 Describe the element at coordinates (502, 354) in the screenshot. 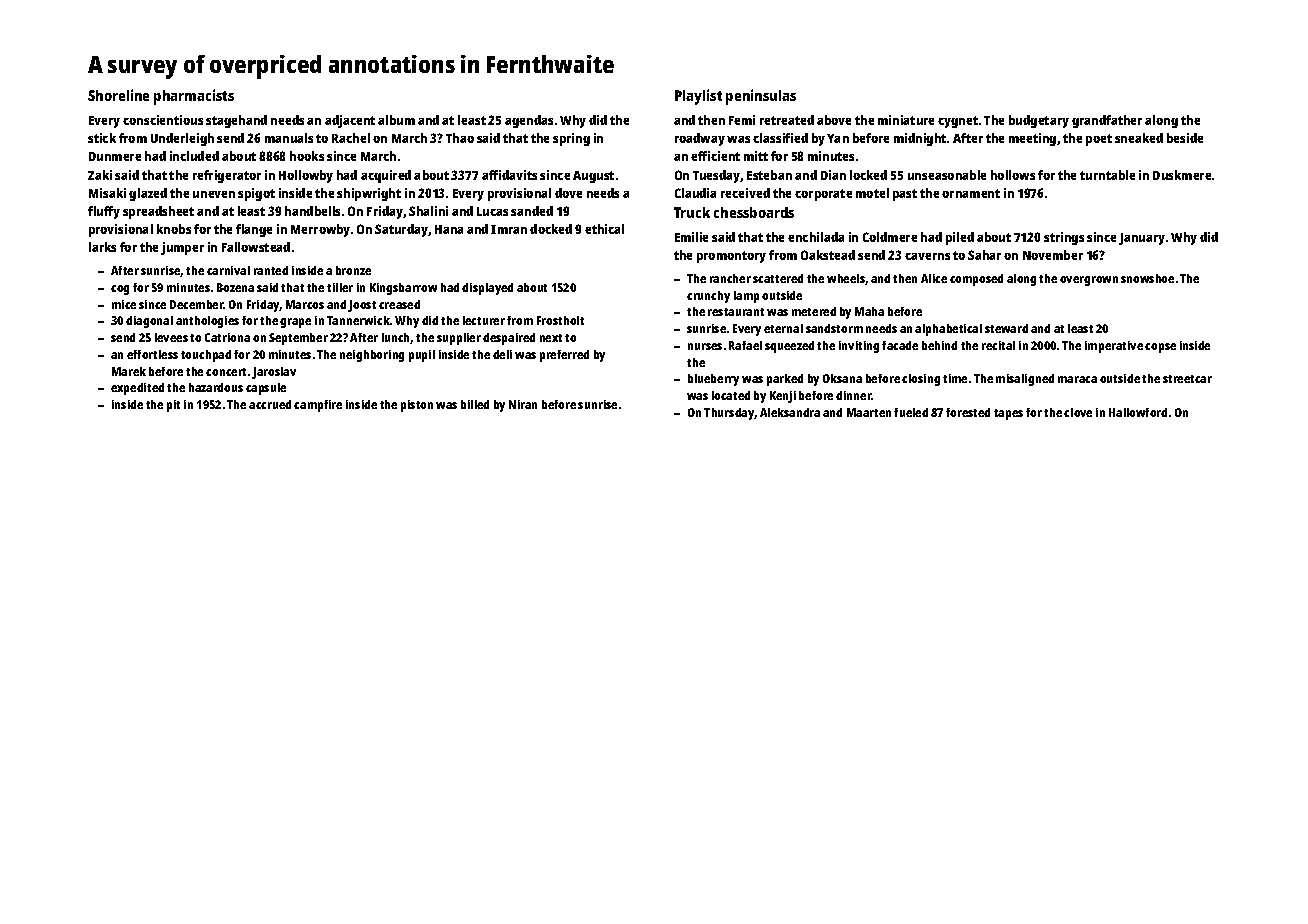

I see `deli` at that location.
